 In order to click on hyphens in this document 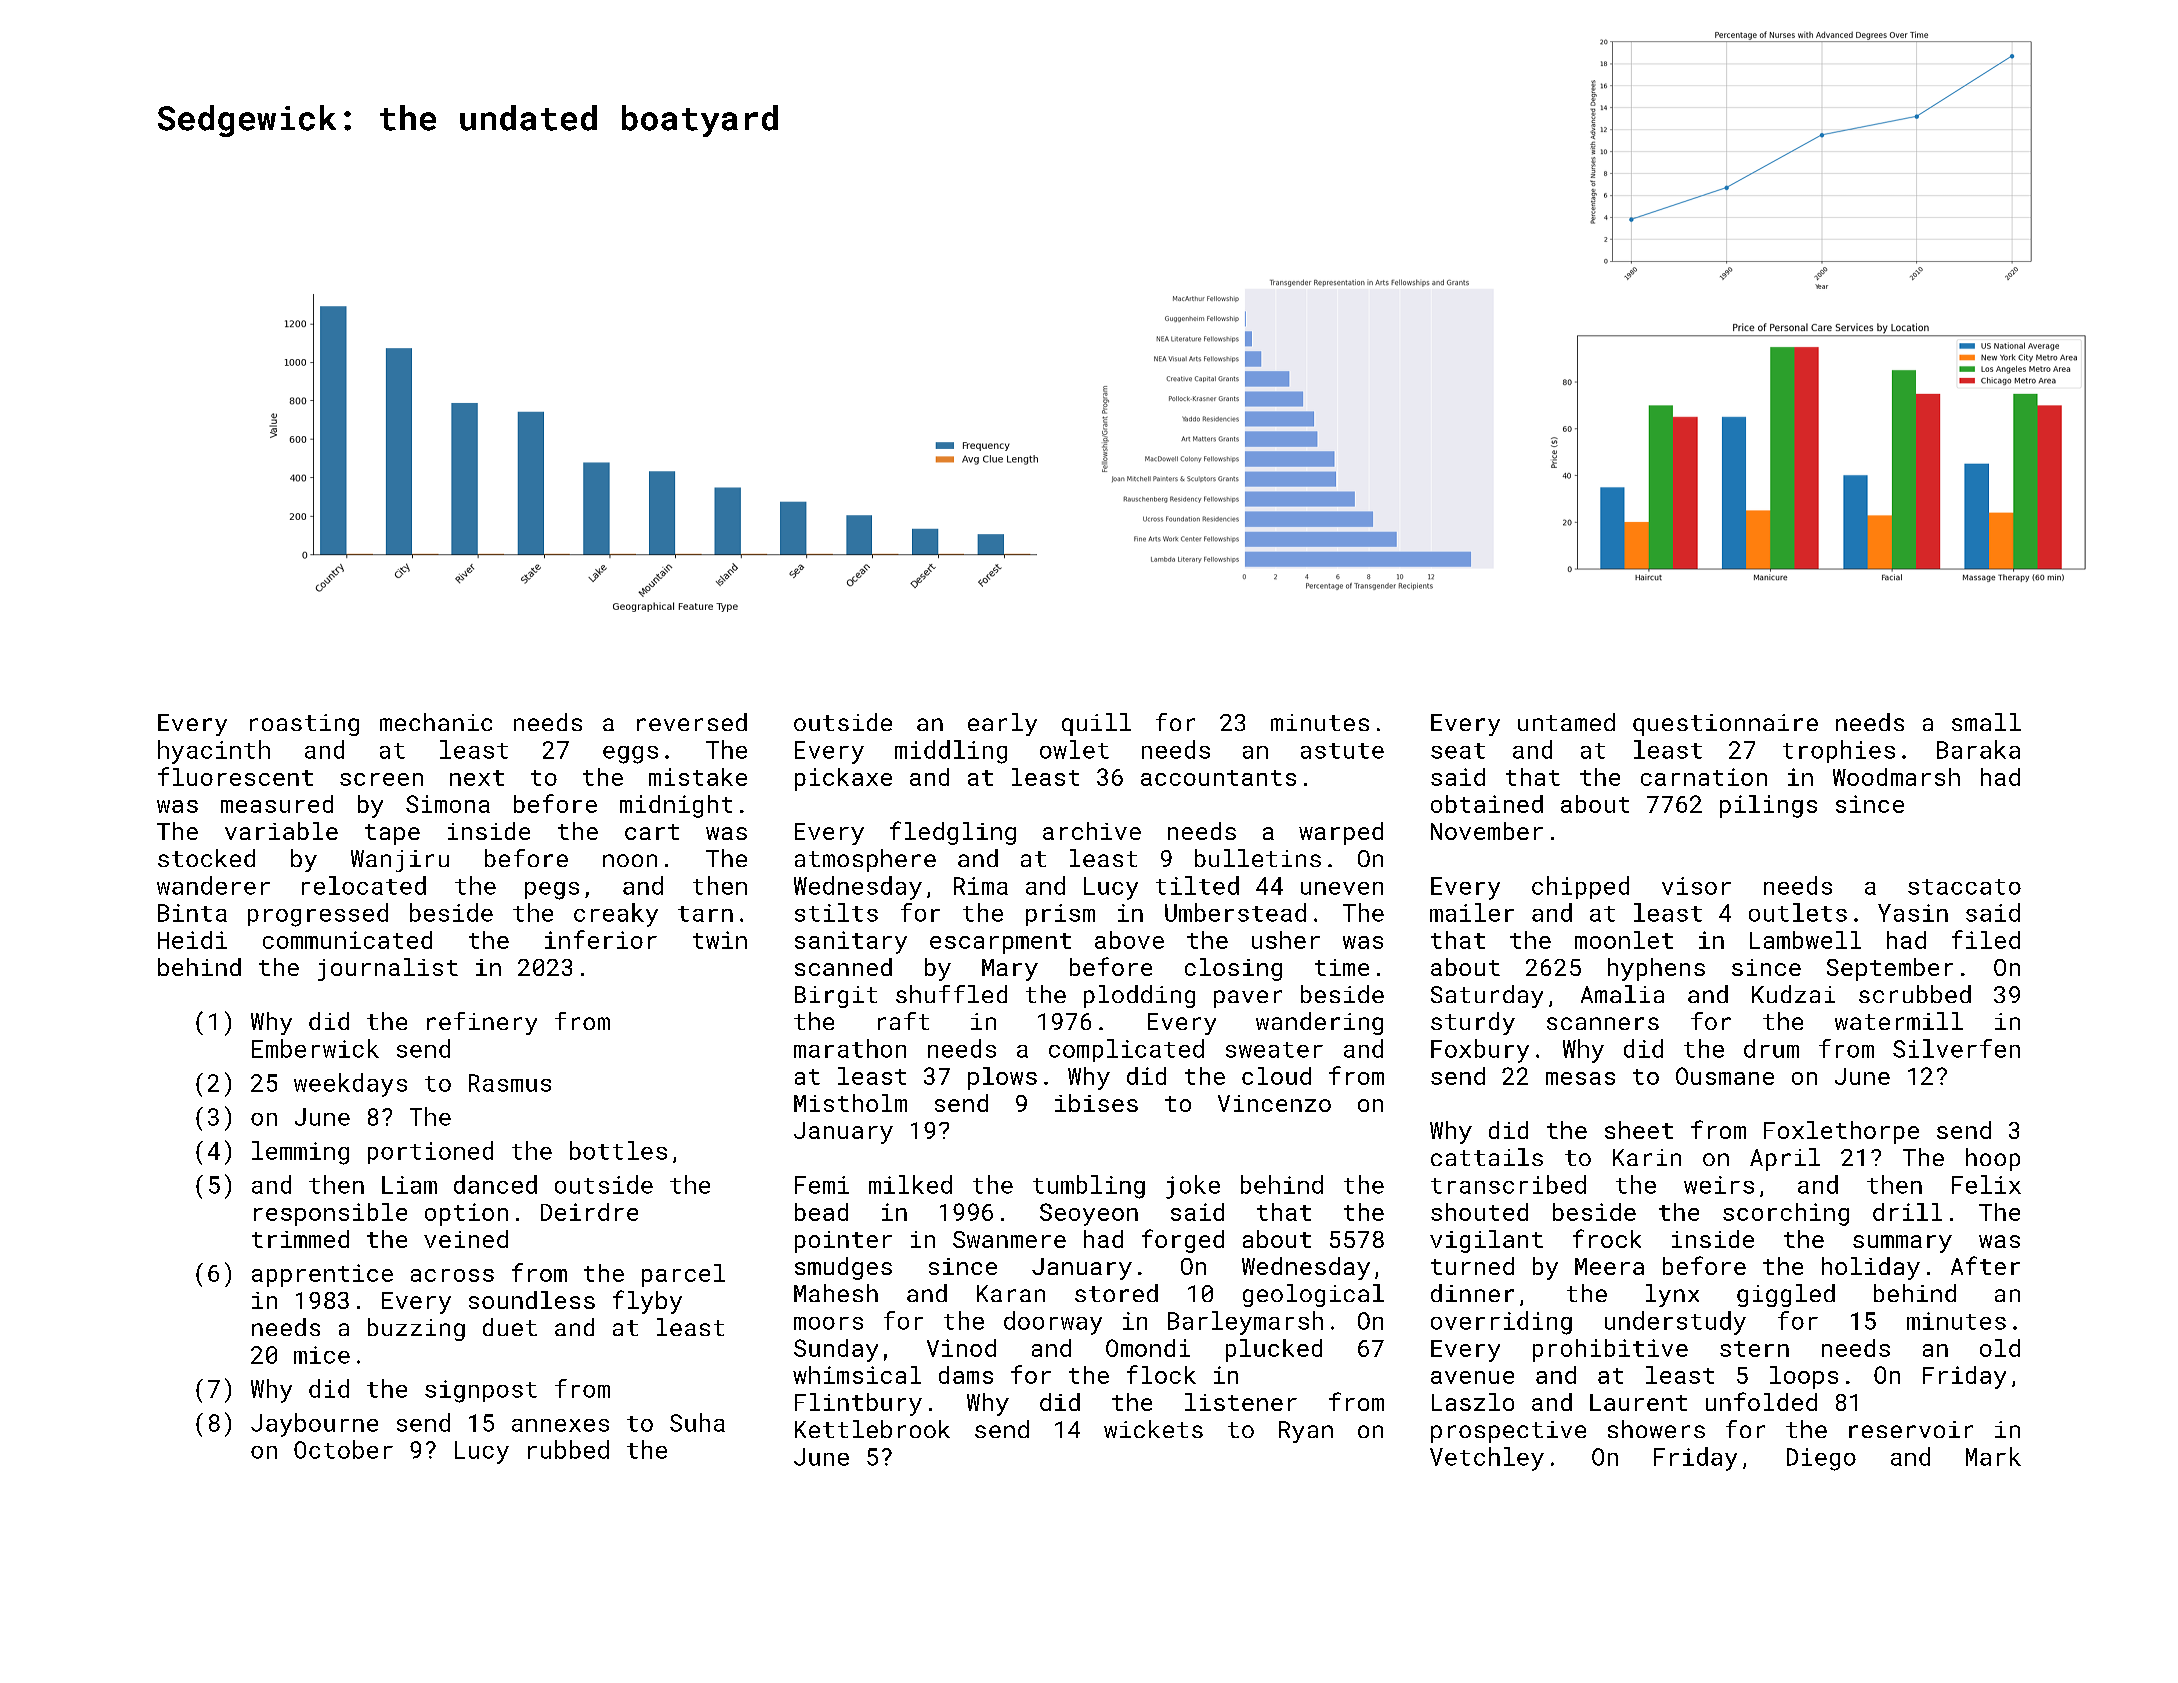, I will do `click(1656, 969)`.
